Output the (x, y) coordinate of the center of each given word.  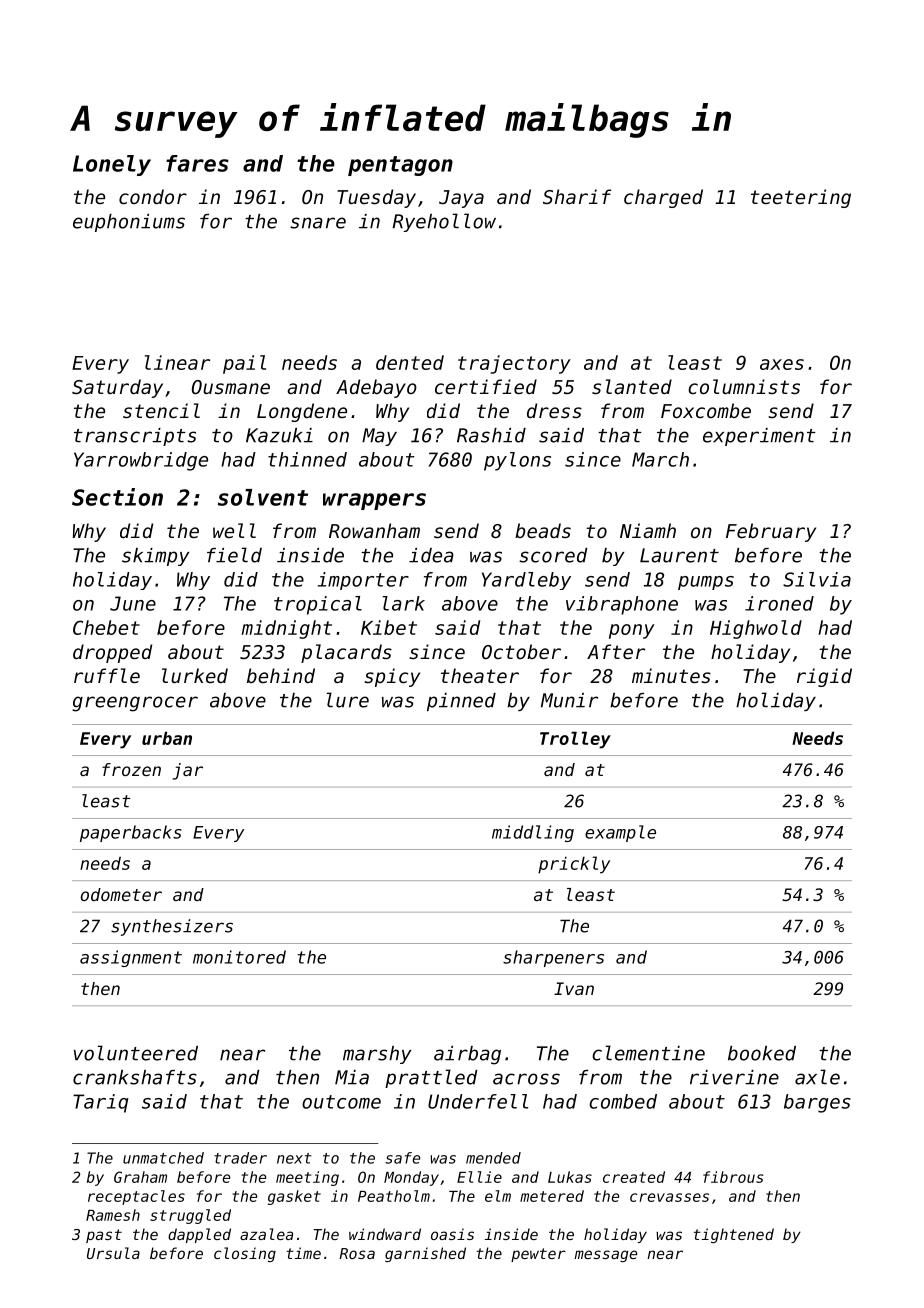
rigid (824, 677)
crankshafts (135, 1077)
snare (318, 223)
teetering (801, 198)
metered (552, 1196)
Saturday (117, 388)
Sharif (577, 196)
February (771, 532)
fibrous (733, 1177)
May (379, 437)
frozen (131, 769)
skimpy (155, 557)
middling (533, 833)
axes (782, 364)
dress (554, 410)
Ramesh (113, 1215)
